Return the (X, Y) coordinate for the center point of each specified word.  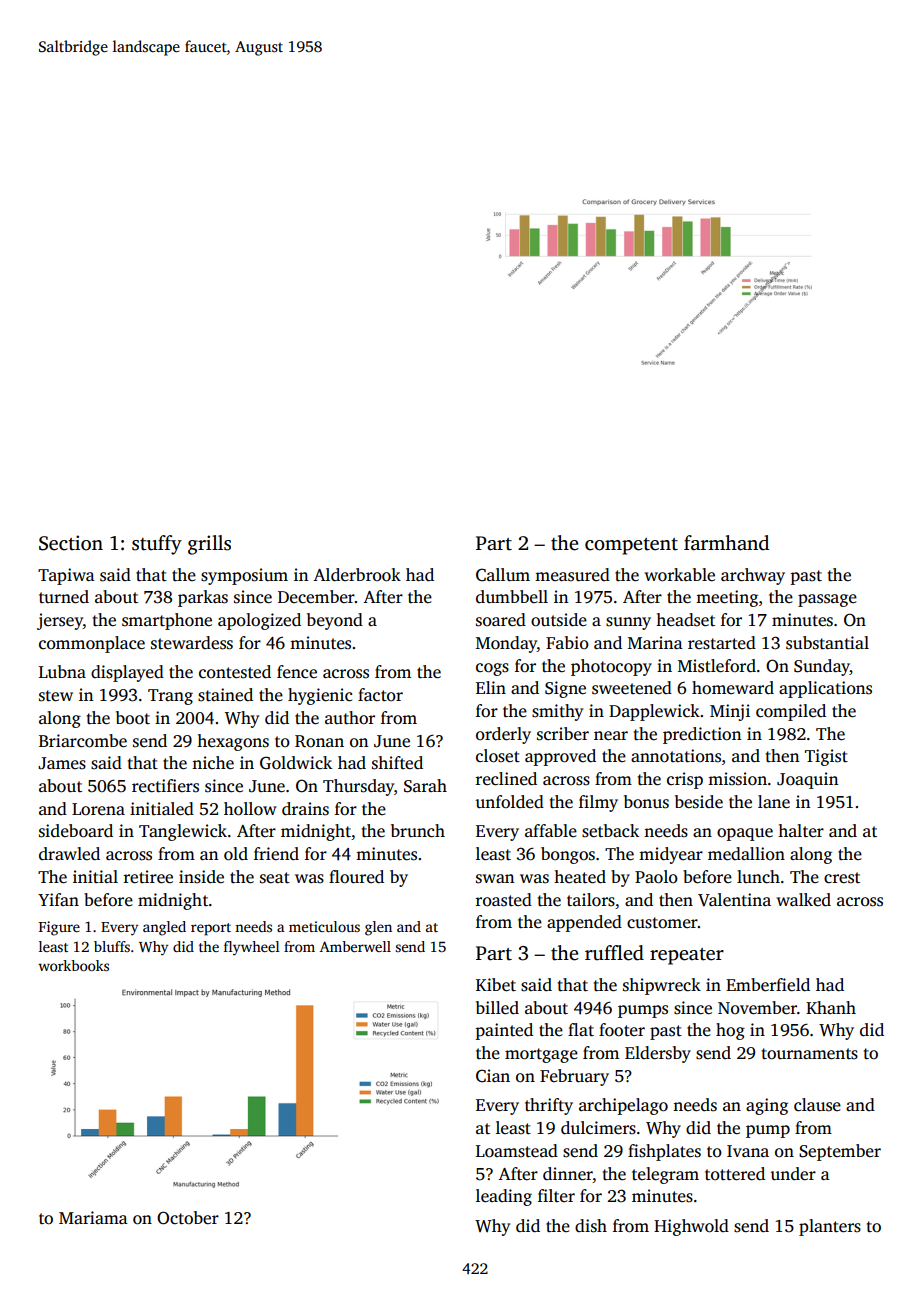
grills (209, 545)
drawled (69, 854)
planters (830, 1227)
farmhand (726, 543)
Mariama (93, 1217)
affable (551, 830)
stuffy (157, 545)
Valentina (734, 900)
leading (504, 1197)
